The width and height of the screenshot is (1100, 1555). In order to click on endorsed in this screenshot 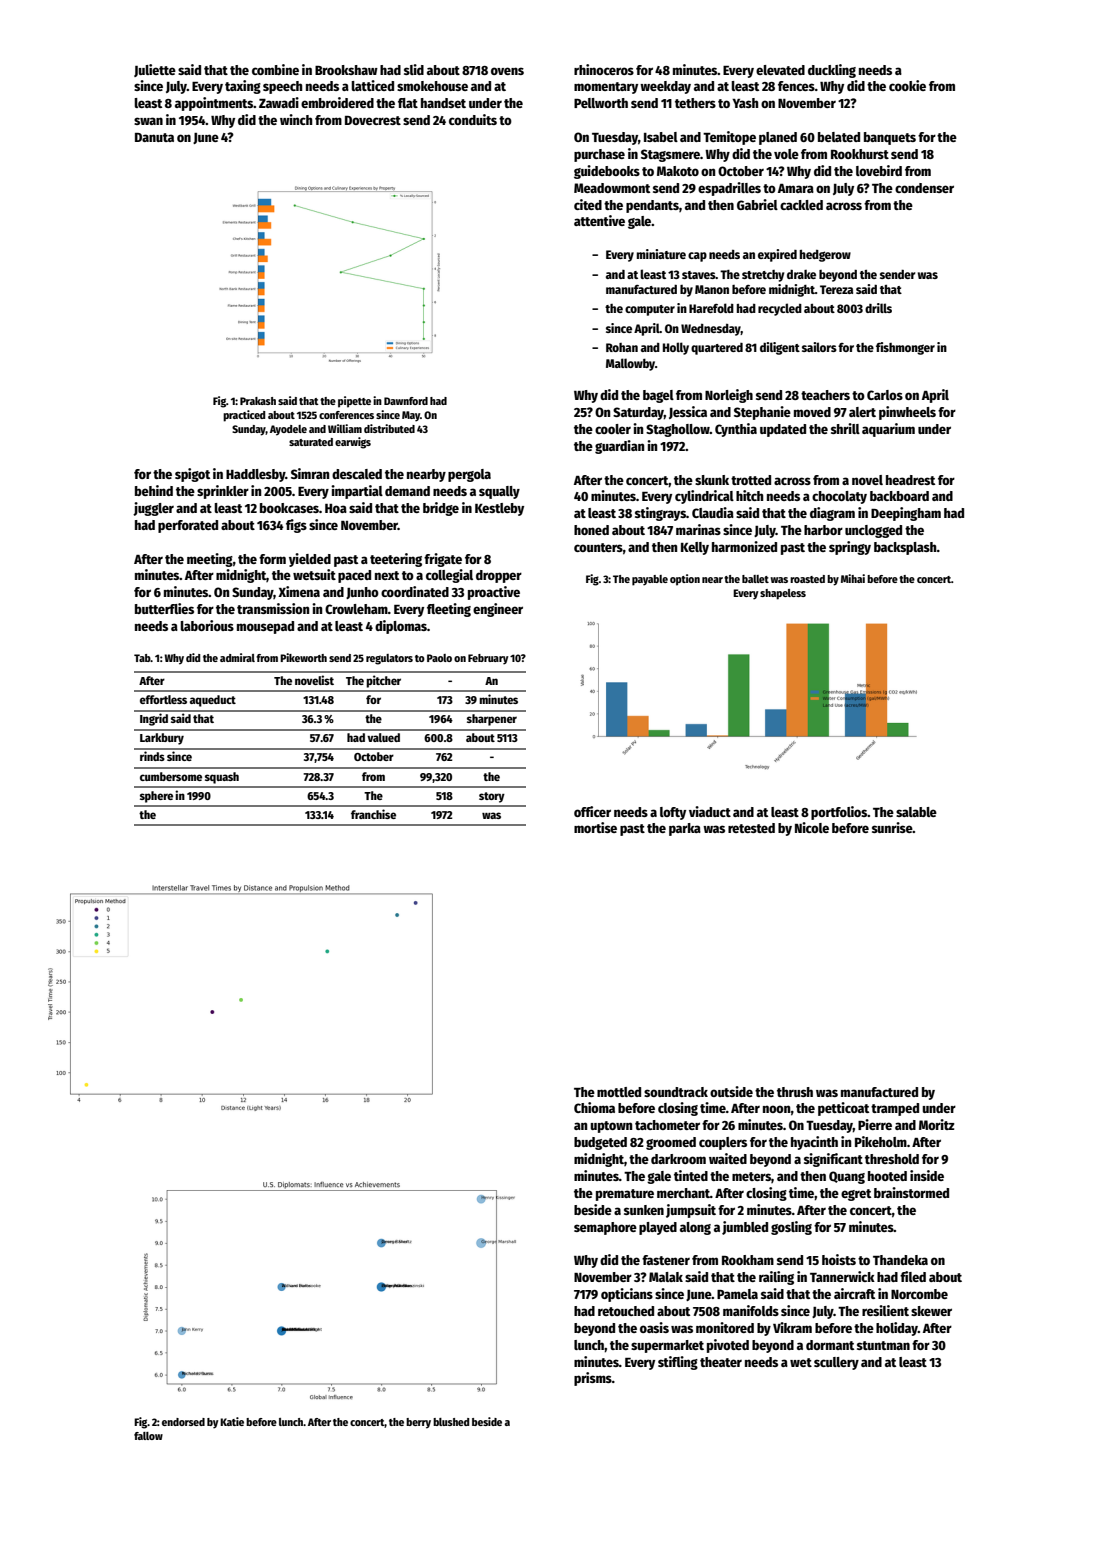, I will do `click(183, 1422)`.
